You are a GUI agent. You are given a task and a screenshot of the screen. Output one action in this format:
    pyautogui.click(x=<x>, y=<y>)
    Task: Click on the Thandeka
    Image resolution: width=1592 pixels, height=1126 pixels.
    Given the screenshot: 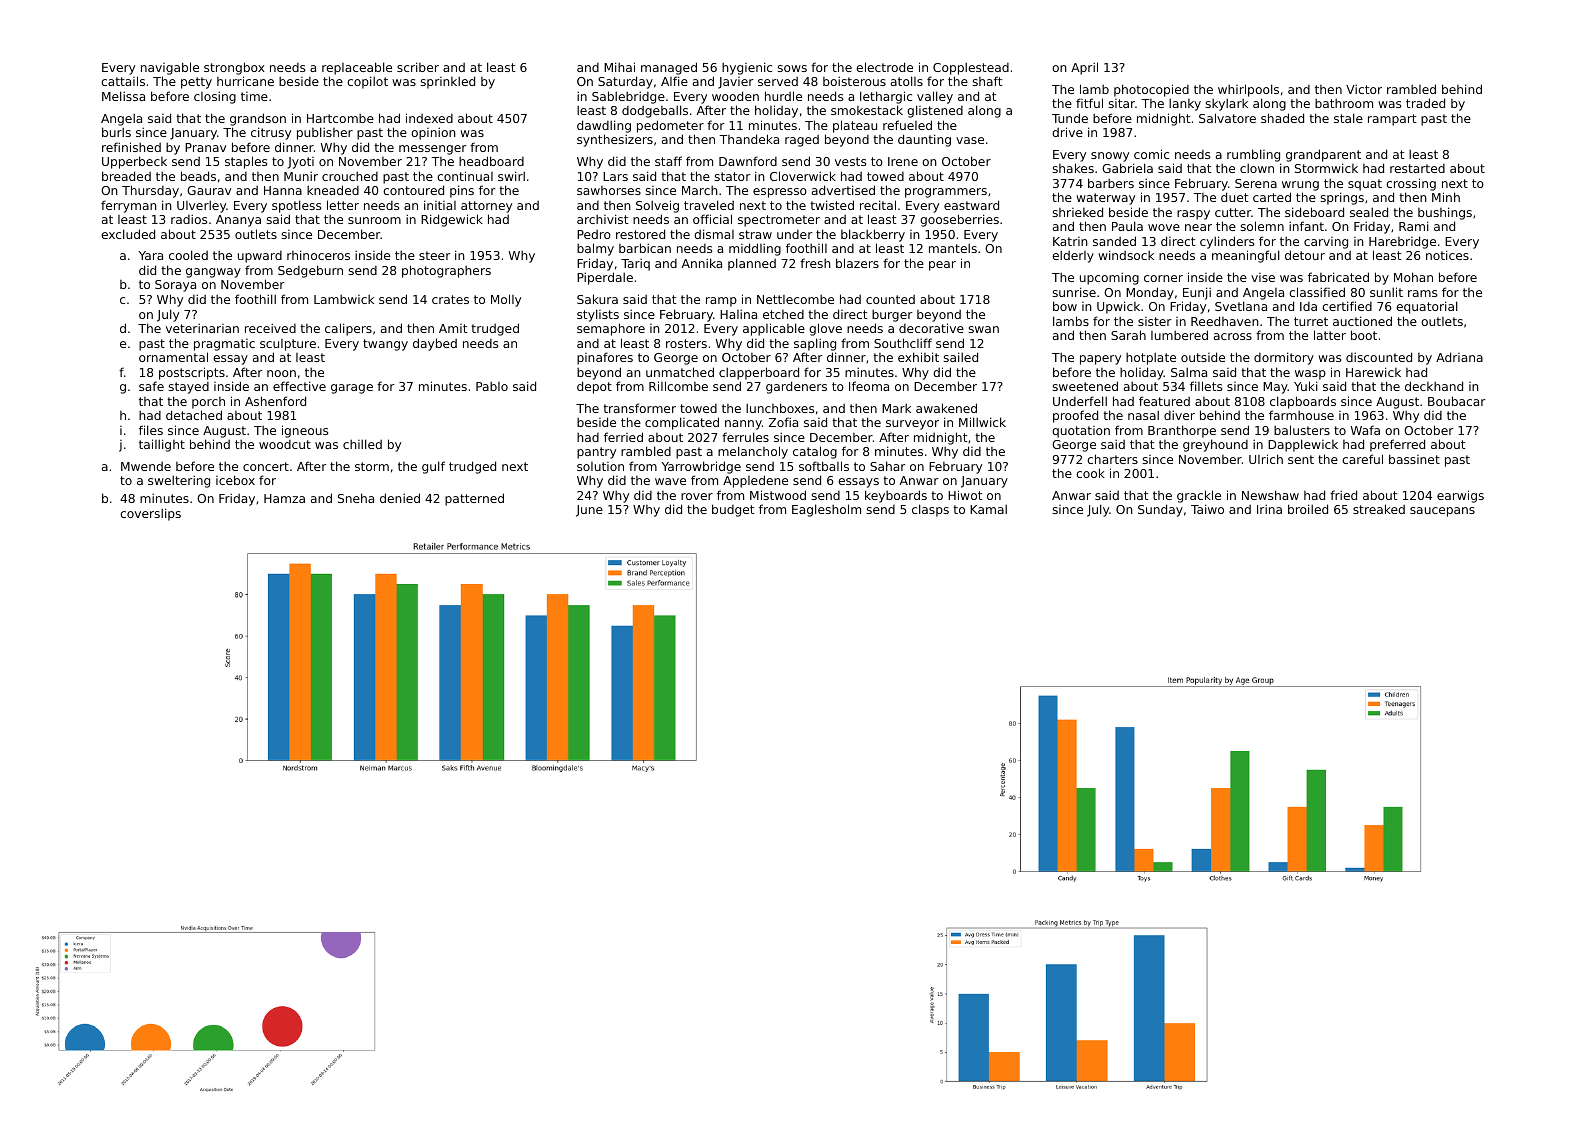 What is the action you would take?
    pyautogui.click(x=749, y=139)
